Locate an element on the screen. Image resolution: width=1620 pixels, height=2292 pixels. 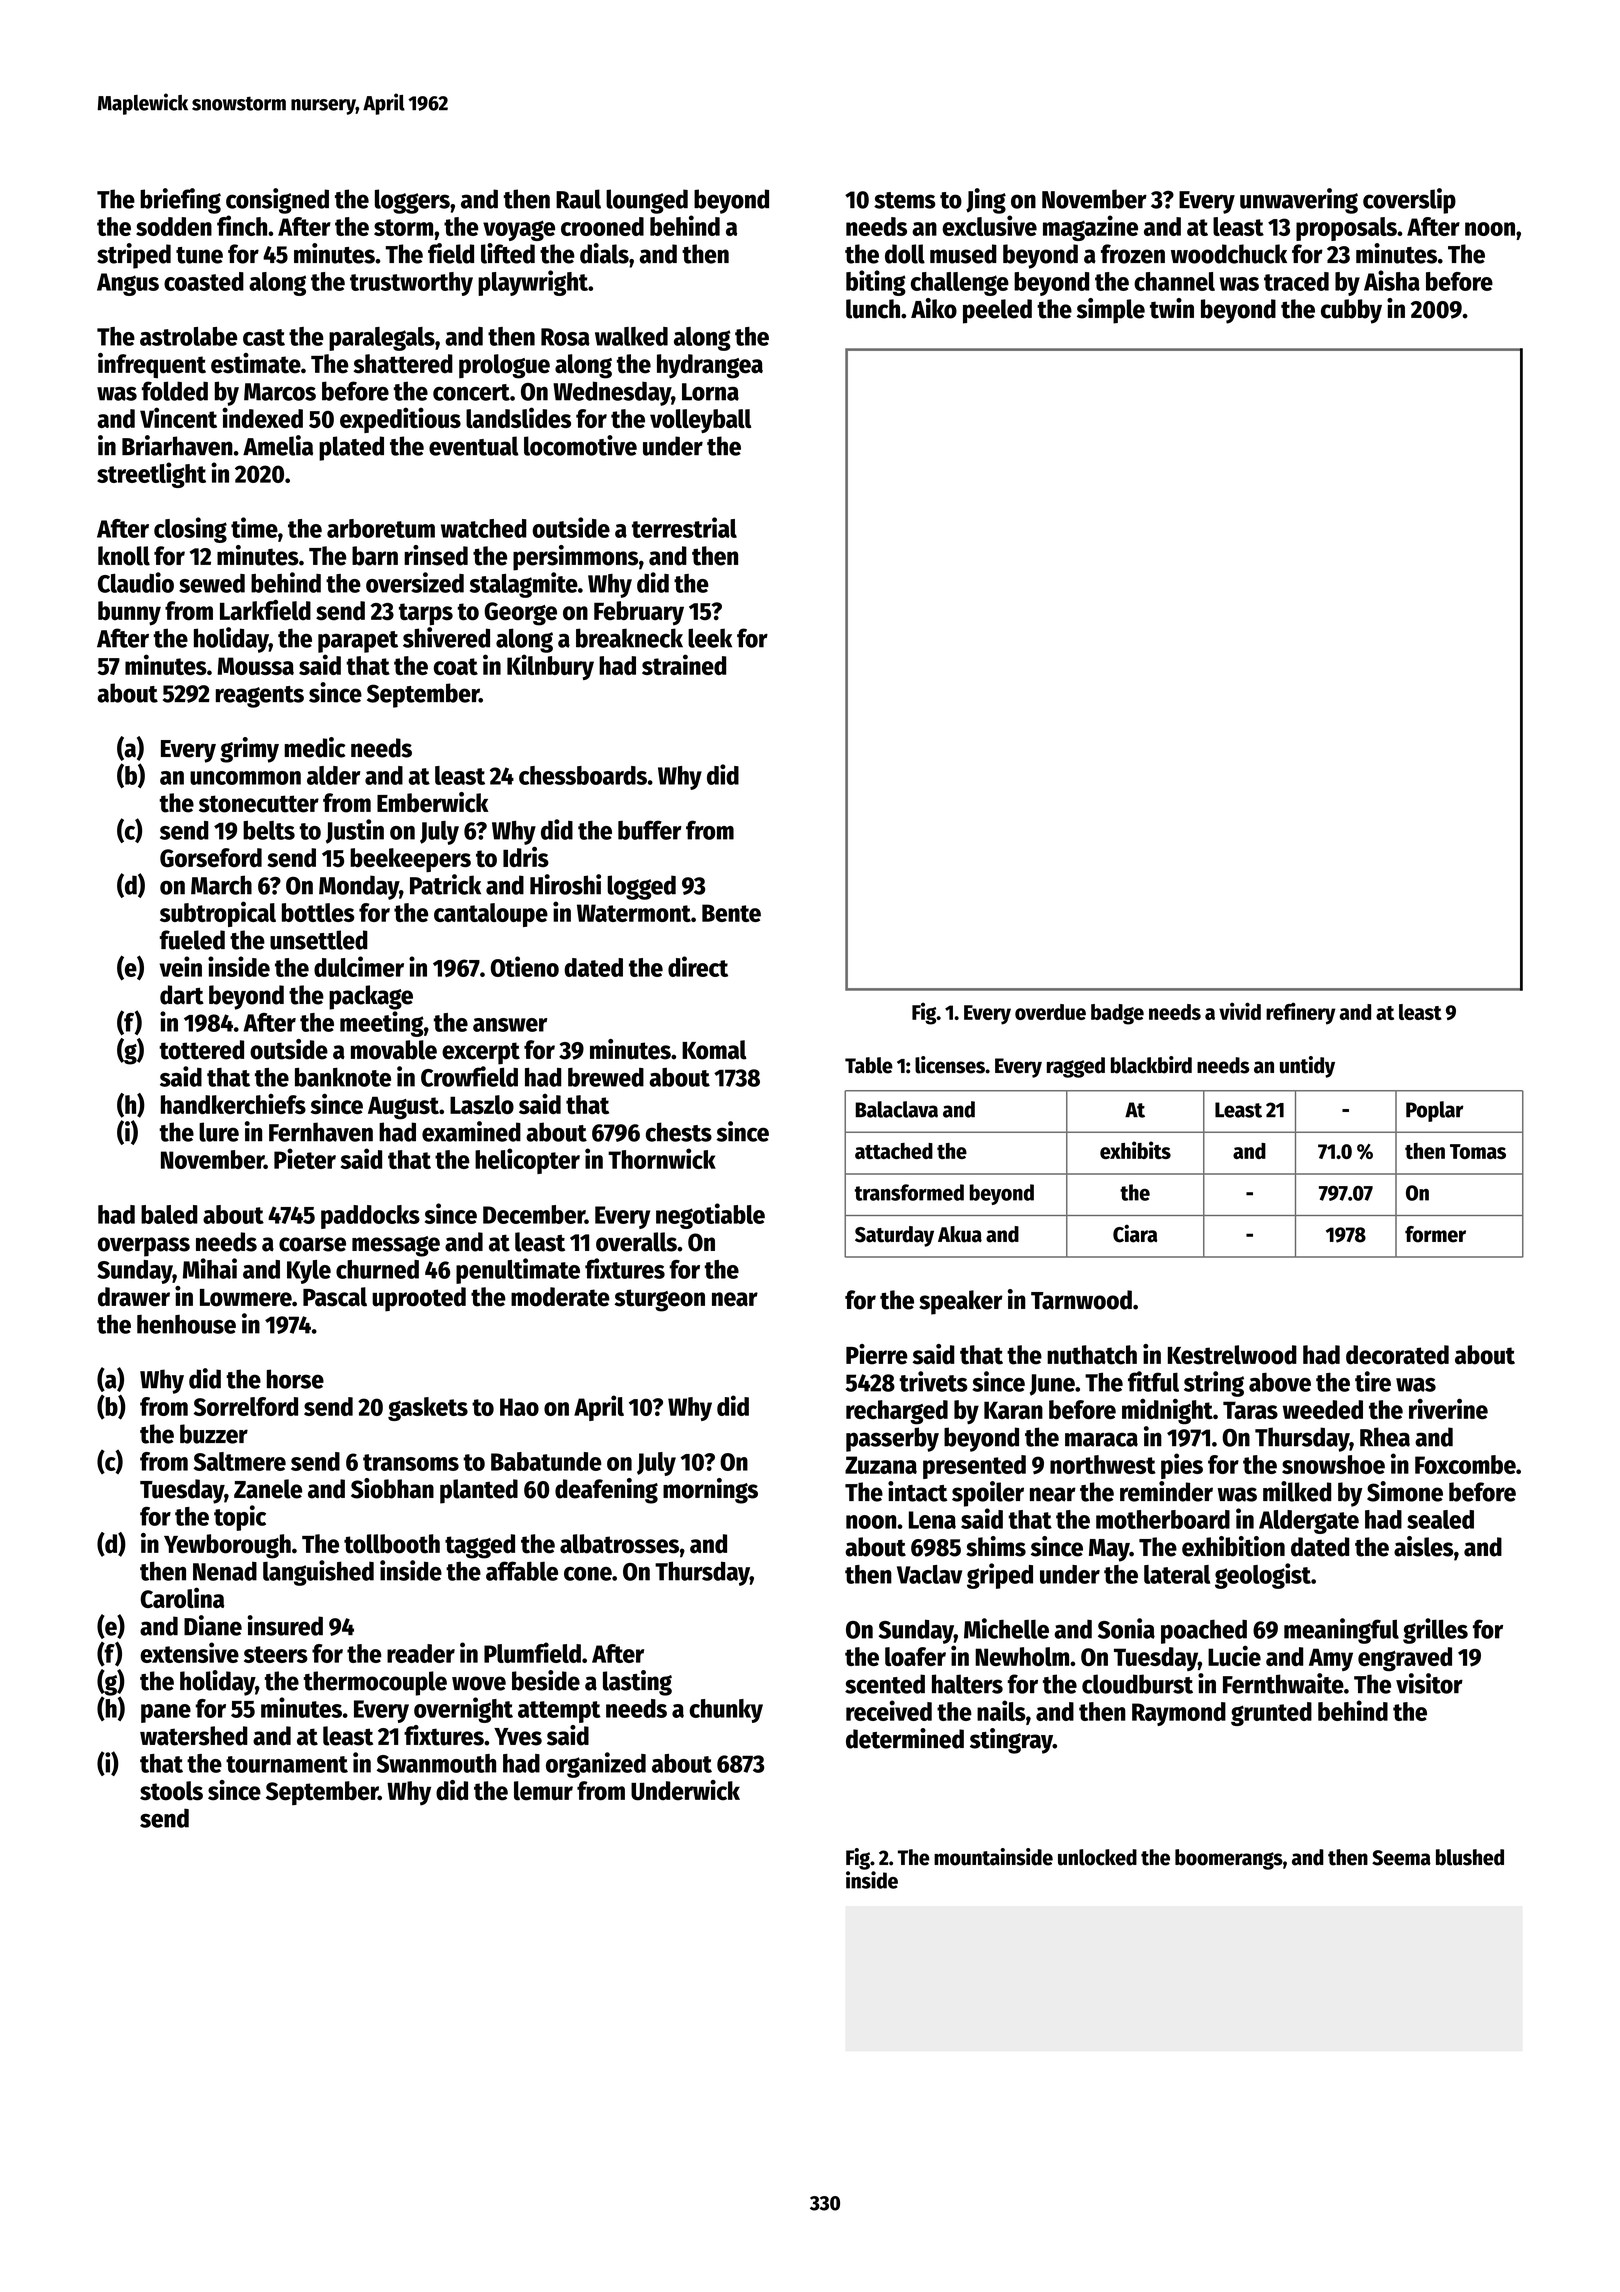
Pascal is located at coordinates (335, 1297).
